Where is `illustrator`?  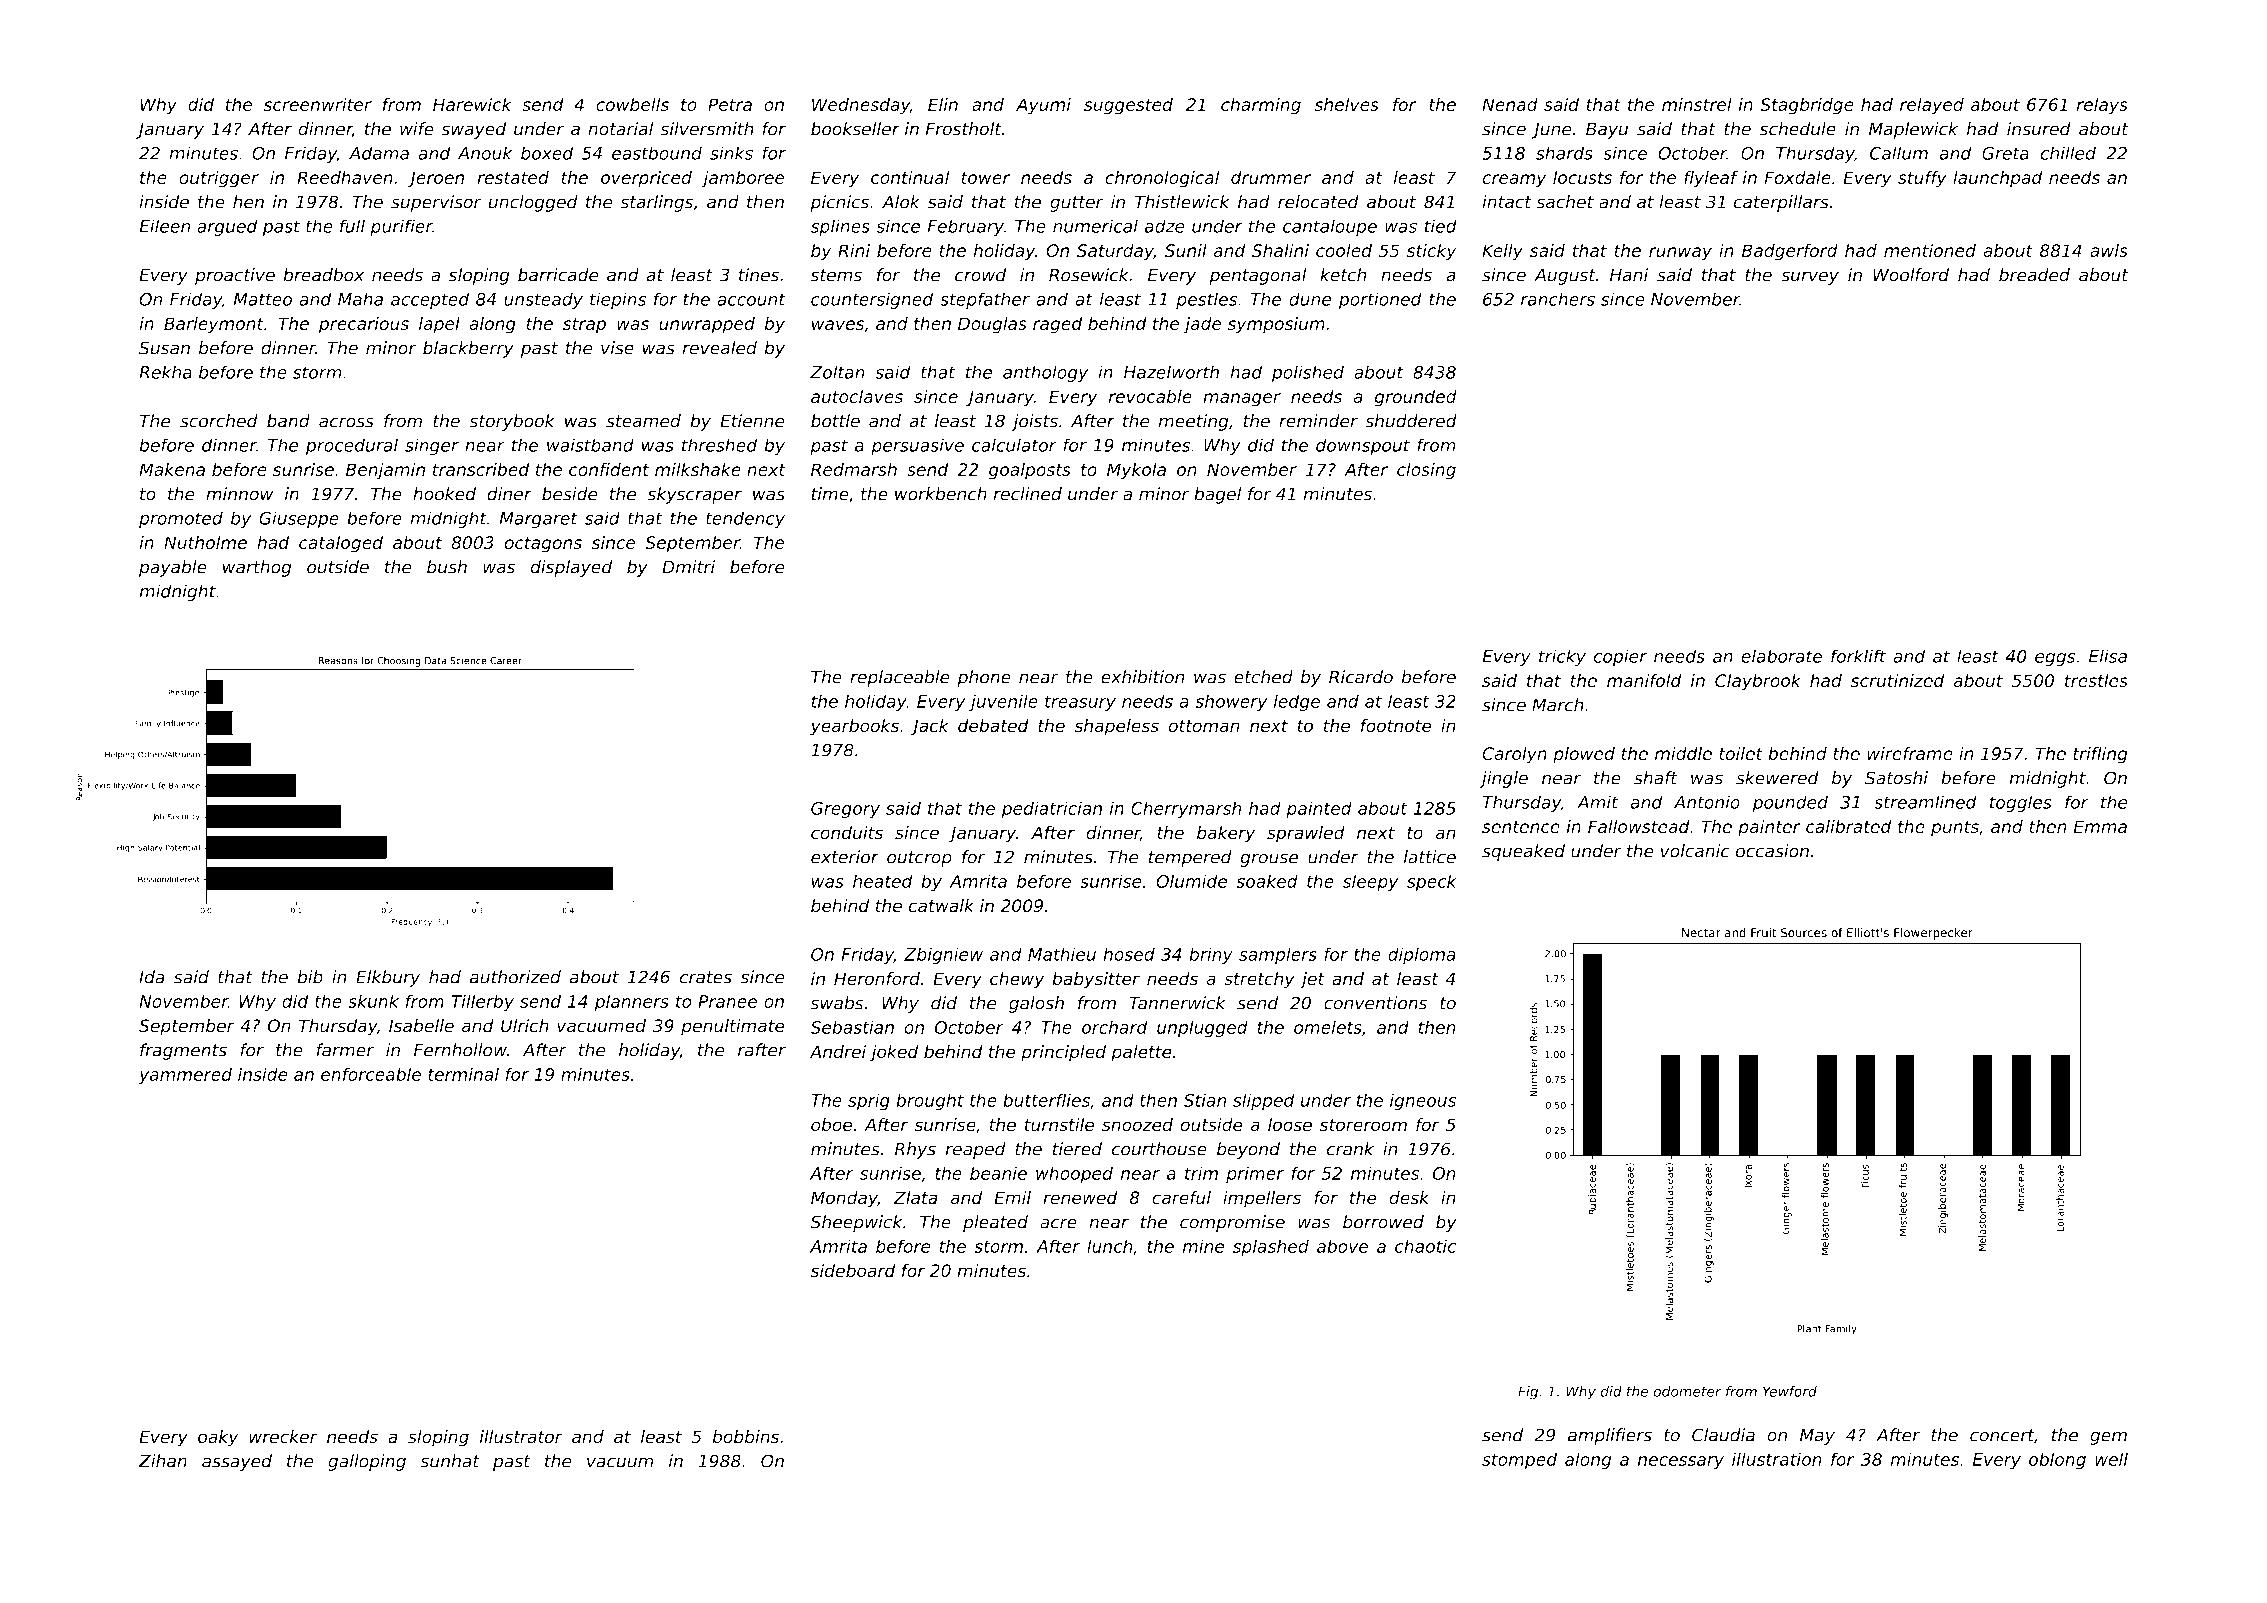
illustrator is located at coordinates (521, 1437).
